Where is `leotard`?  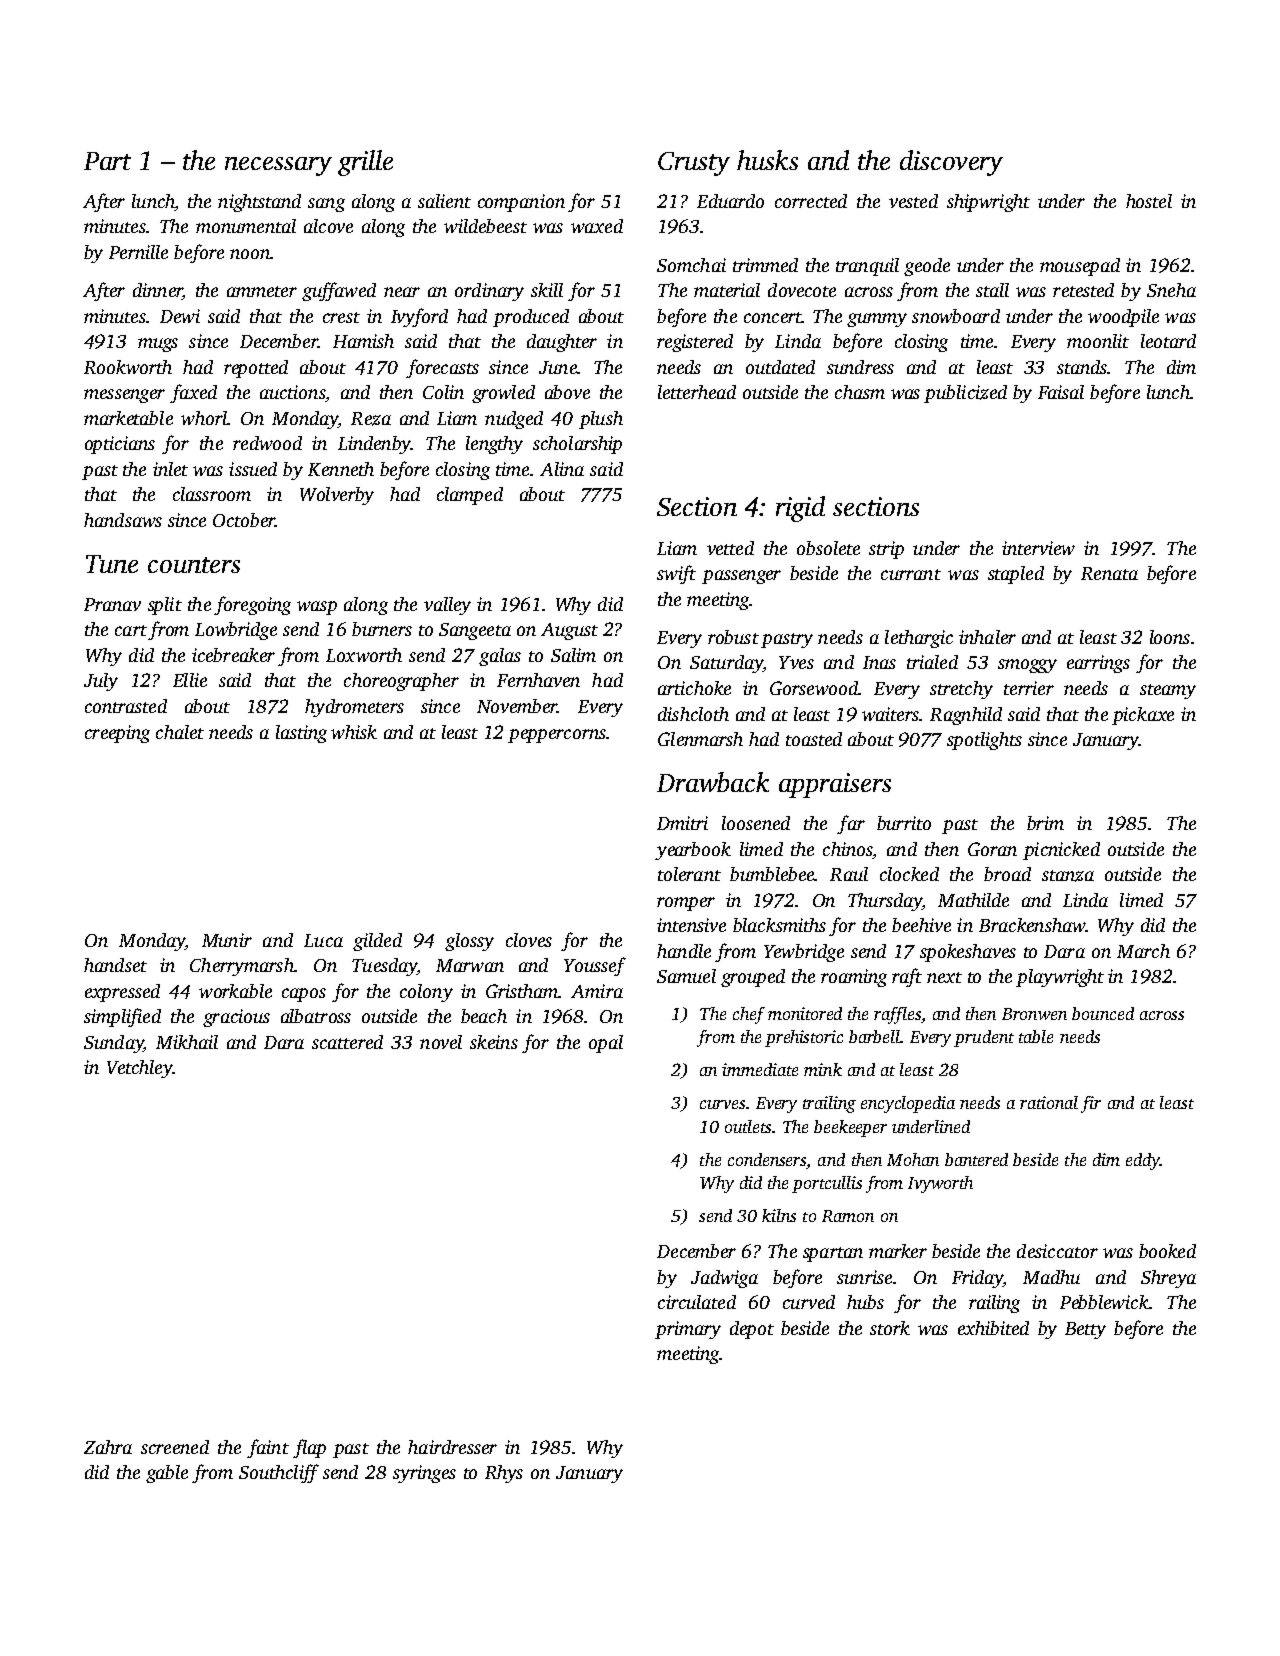
leotard is located at coordinates (1168, 341).
